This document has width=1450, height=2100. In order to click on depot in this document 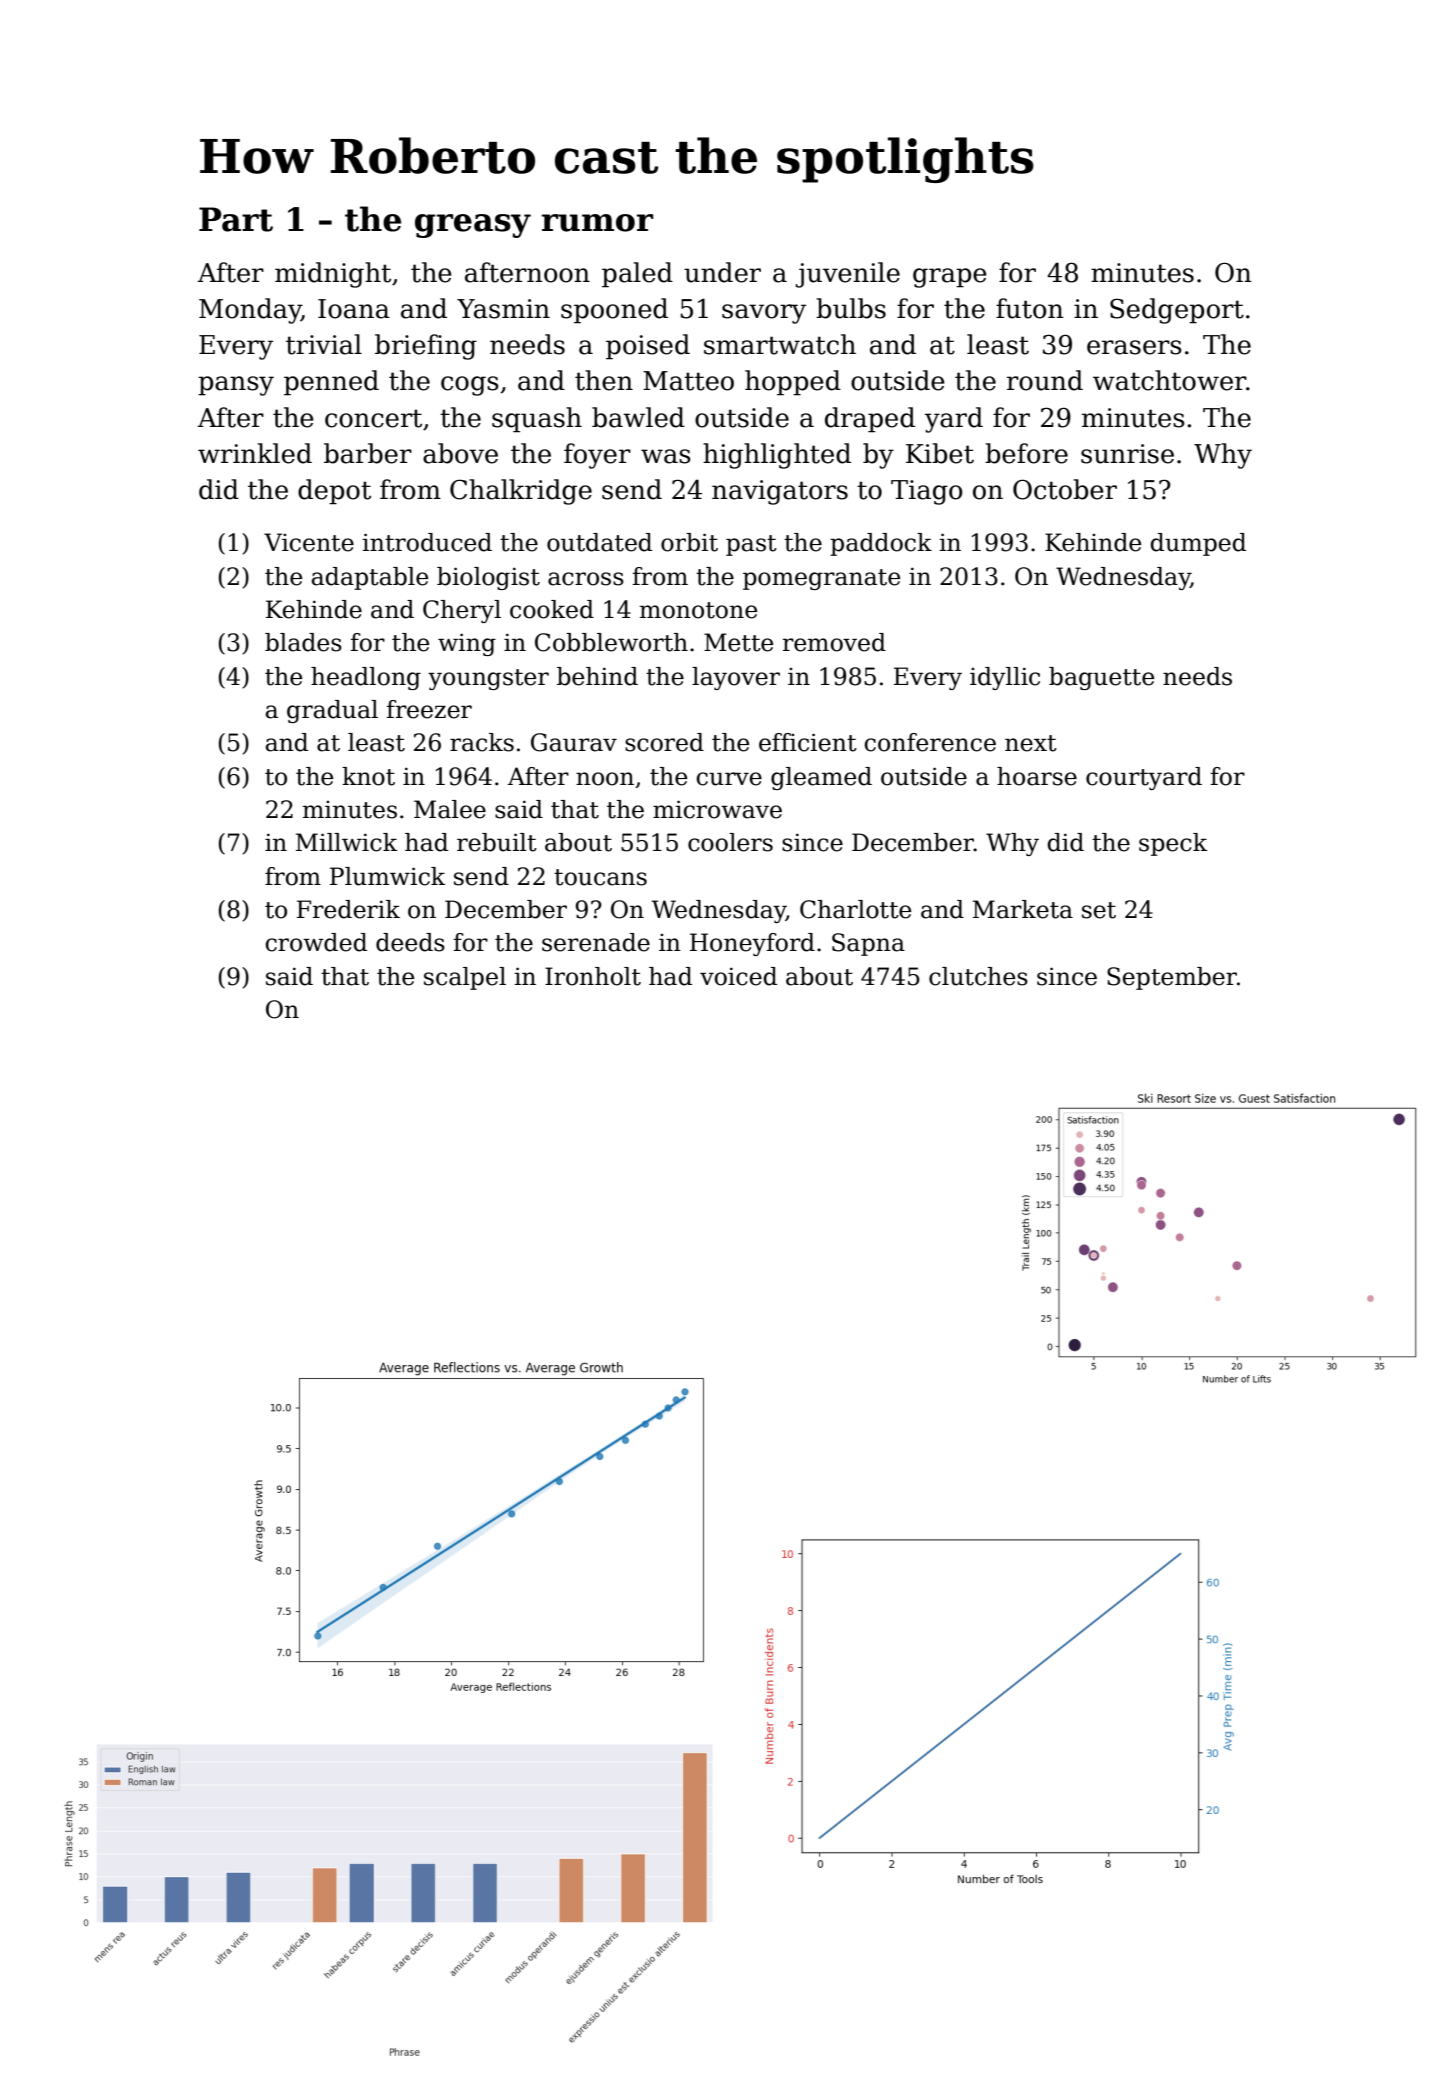, I will do `click(334, 492)`.
